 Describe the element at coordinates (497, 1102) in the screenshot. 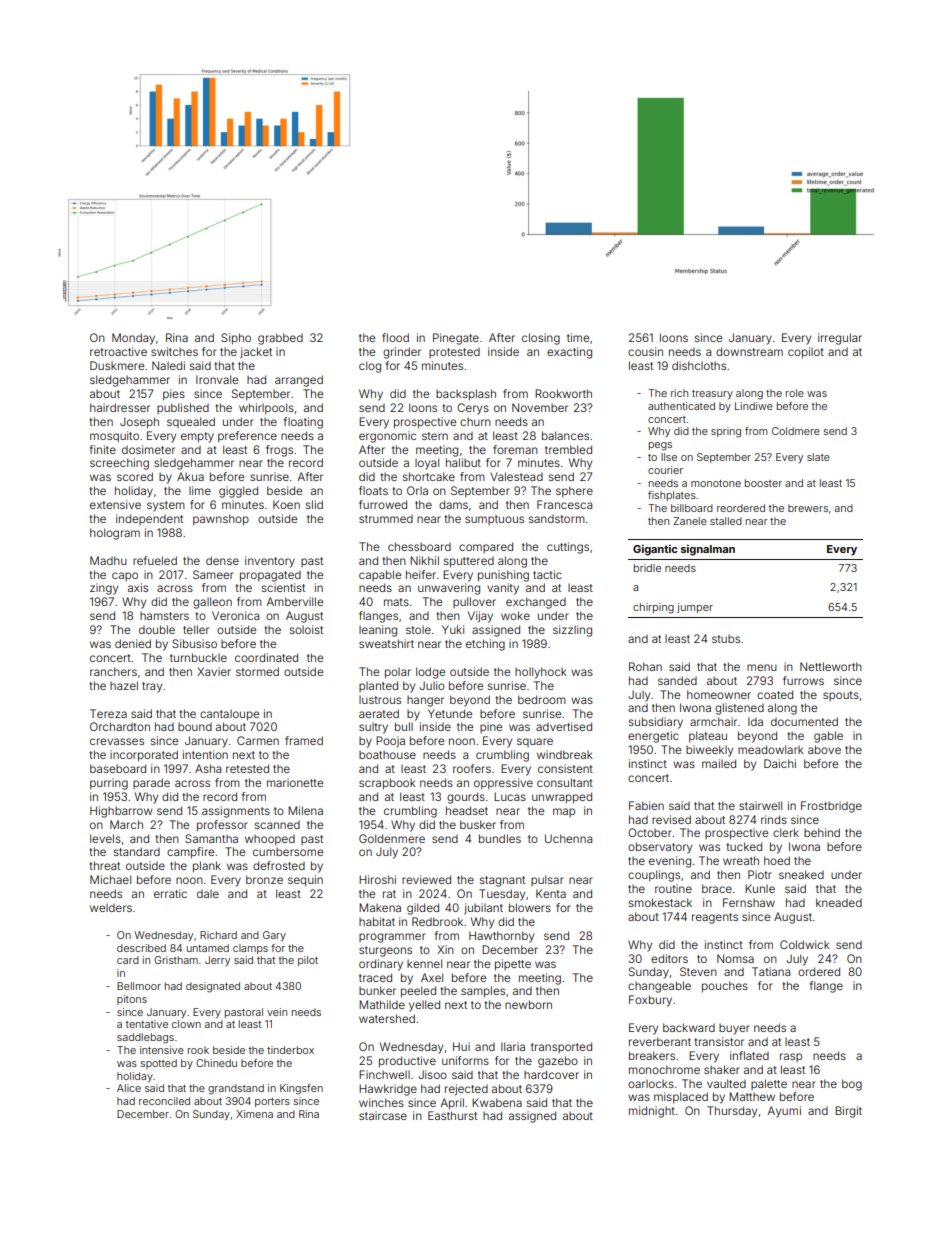

I see `Kwabena` at that location.
